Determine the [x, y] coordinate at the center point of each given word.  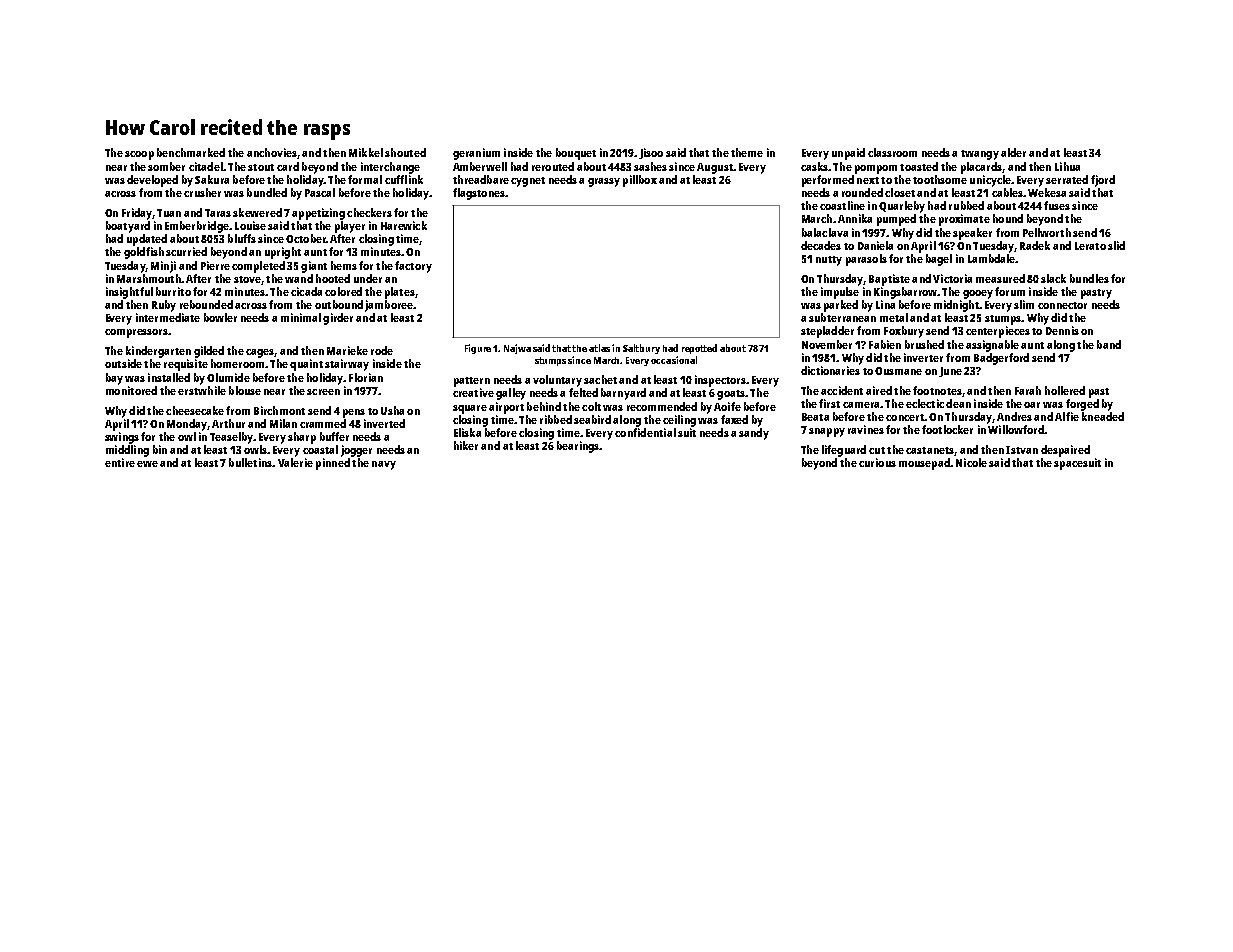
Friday [137, 214]
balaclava [825, 232]
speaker [972, 234]
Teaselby [231, 438]
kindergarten [158, 352]
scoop [139, 155]
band [1109, 344]
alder [1013, 152]
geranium [476, 154]
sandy [754, 434]
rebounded [206, 304]
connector [1062, 305]
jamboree [389, 306]
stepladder [827, 332]
